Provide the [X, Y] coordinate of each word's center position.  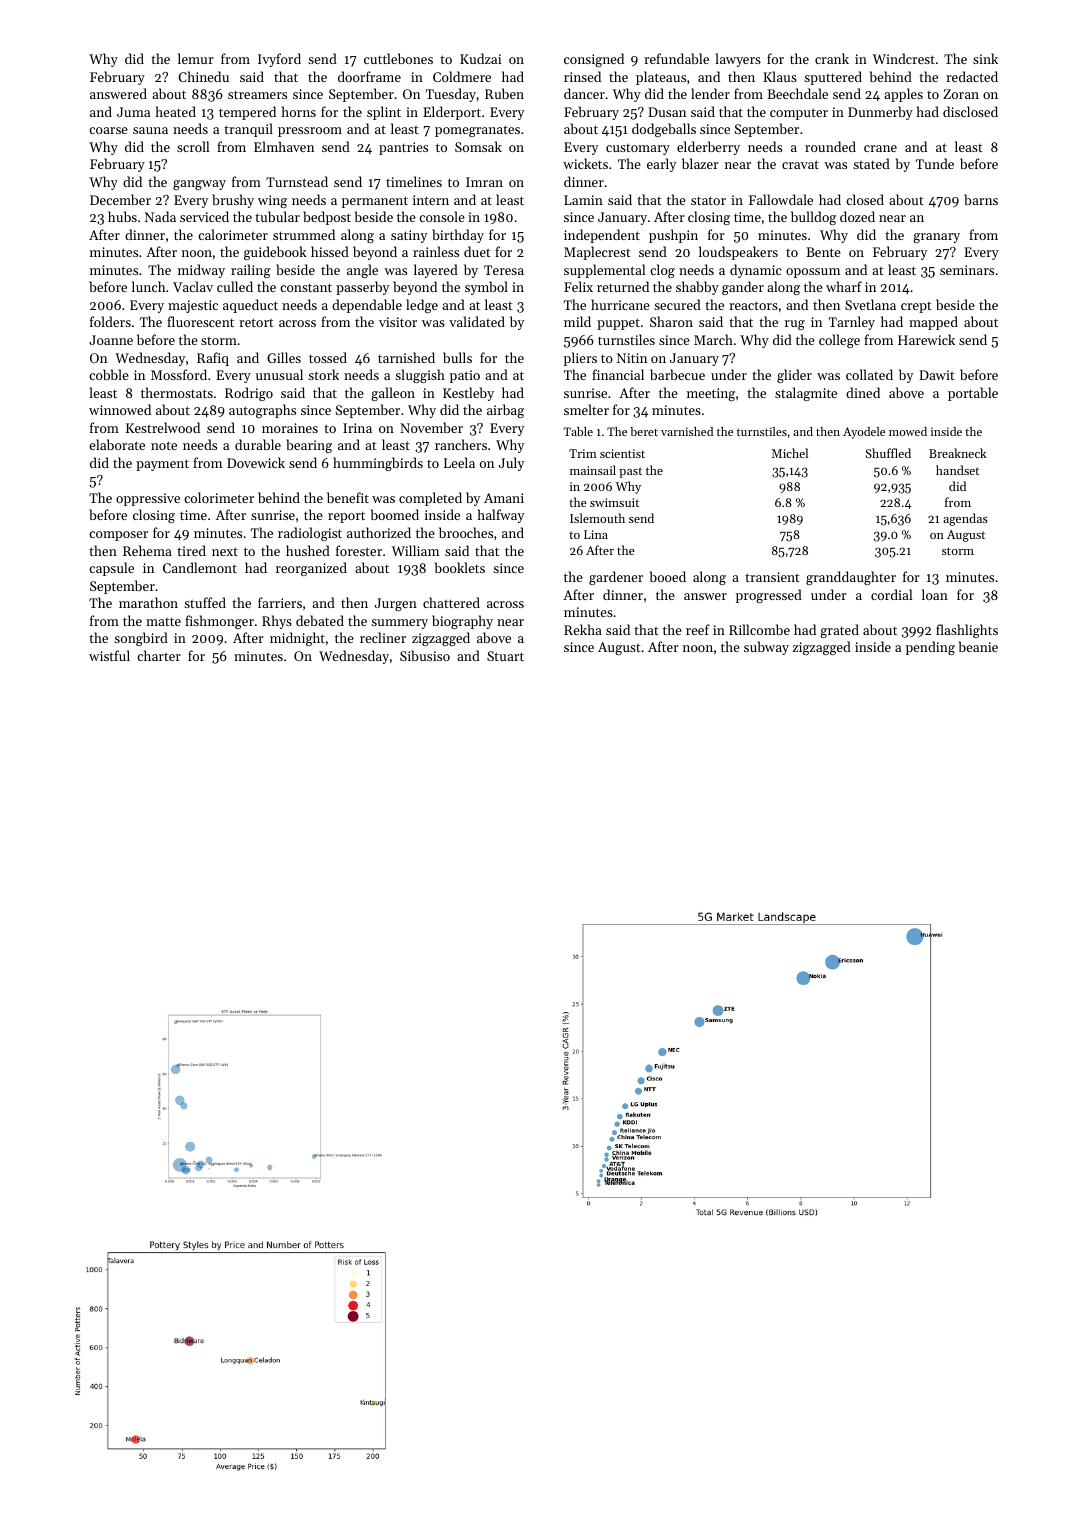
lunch [148, 286]
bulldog [813, 218]
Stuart [505, 656]
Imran [484, 182]
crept [916, 307]
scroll [193, 146]
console [442, 216]
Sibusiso [425, 655]
